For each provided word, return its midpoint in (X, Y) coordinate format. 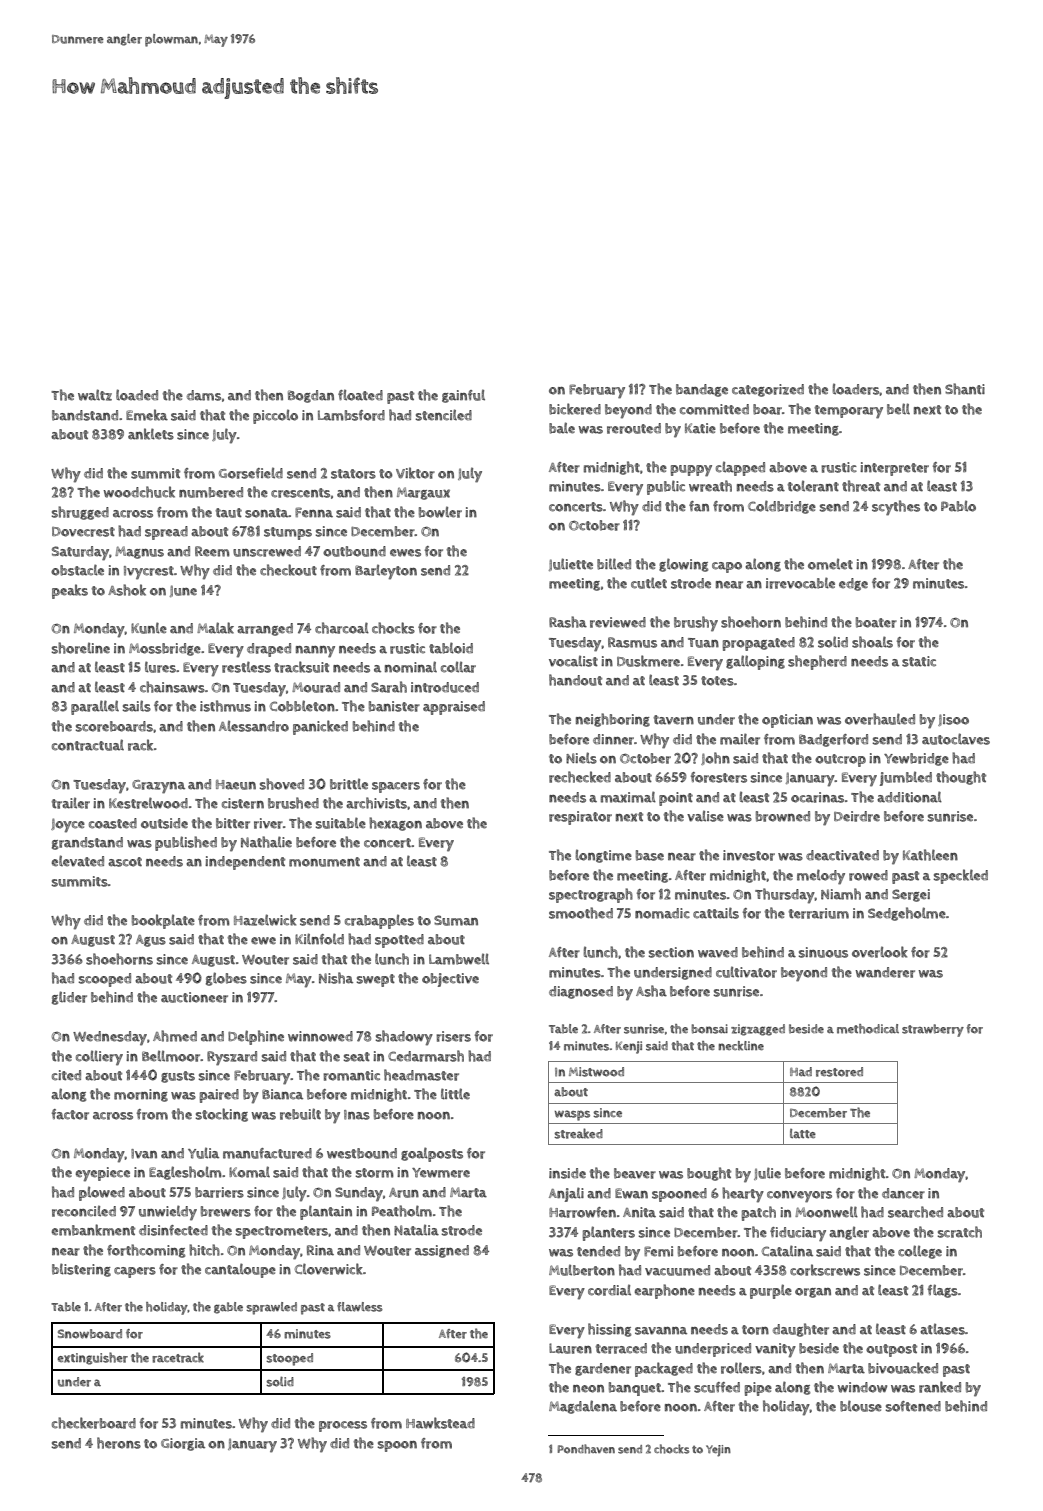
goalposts (432, 1154)
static (919, 661)
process (343, 1426)
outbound (354, 551)
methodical (868, 1029)
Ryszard (232, 1058)
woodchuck (139, 492)
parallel (95, 707)
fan (699, 506)
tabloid (451, 648)
